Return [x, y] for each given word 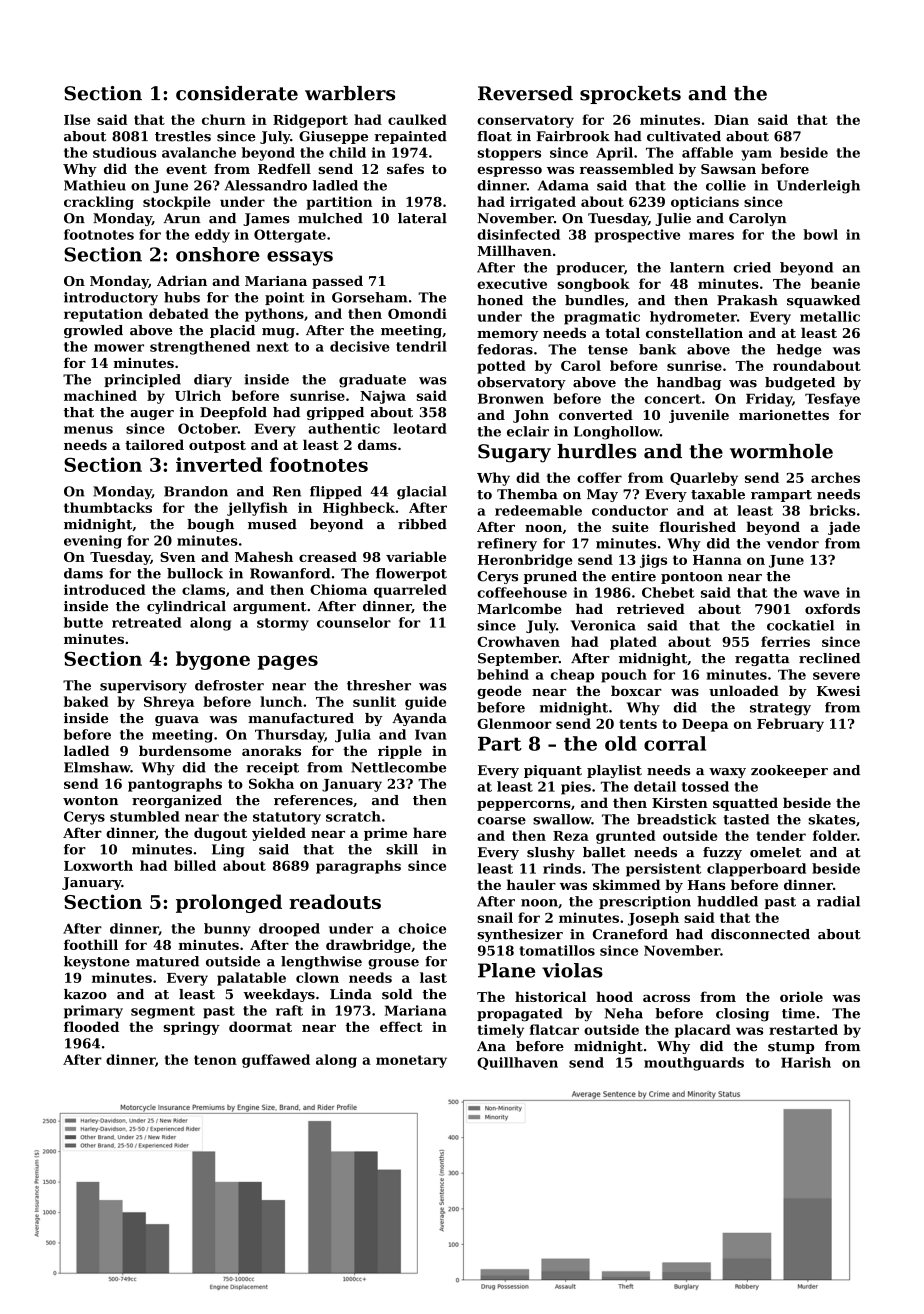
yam [756, 155]
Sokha [271, 783]
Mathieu [95, 185]
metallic [830, 316]
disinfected [518, 234]
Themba [527, 494]
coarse [501, 821]
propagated [519, 1015]
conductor [630, 510]
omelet [775, 852]
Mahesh [264, 556]
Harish [806, 1062]
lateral [422, 218]
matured [167, 961]
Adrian [182, 280]
